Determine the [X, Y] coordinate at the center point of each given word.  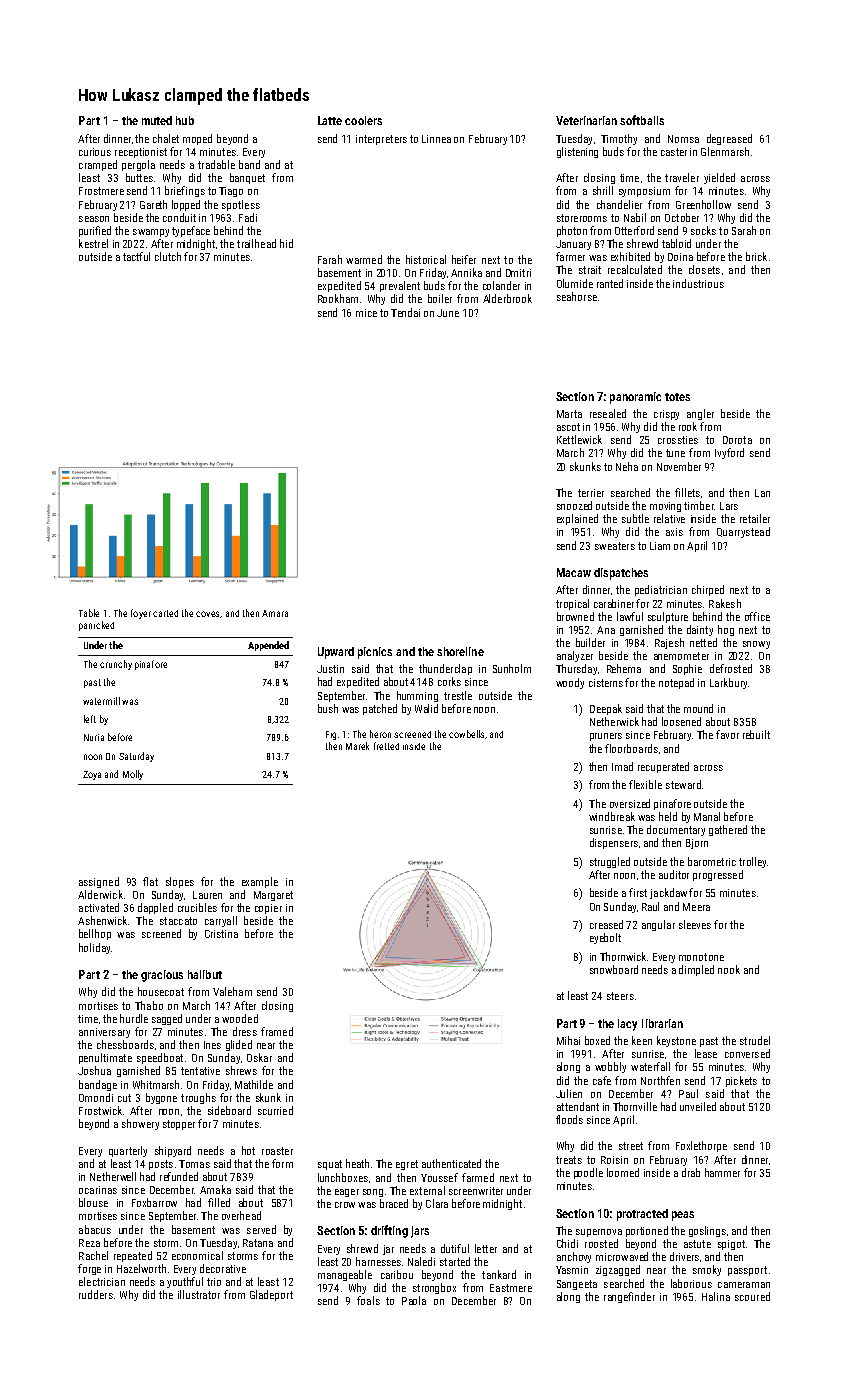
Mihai [568, 1040]
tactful [136, 256]
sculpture [668, 617]
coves [207, 614]
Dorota [737, 440]
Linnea [436, 139]
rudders [96, 1294]
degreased [729, 139]
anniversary [104, 1033]
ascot [568, 427]
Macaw [574, 572]
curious [95, 152]
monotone [701, 957]
